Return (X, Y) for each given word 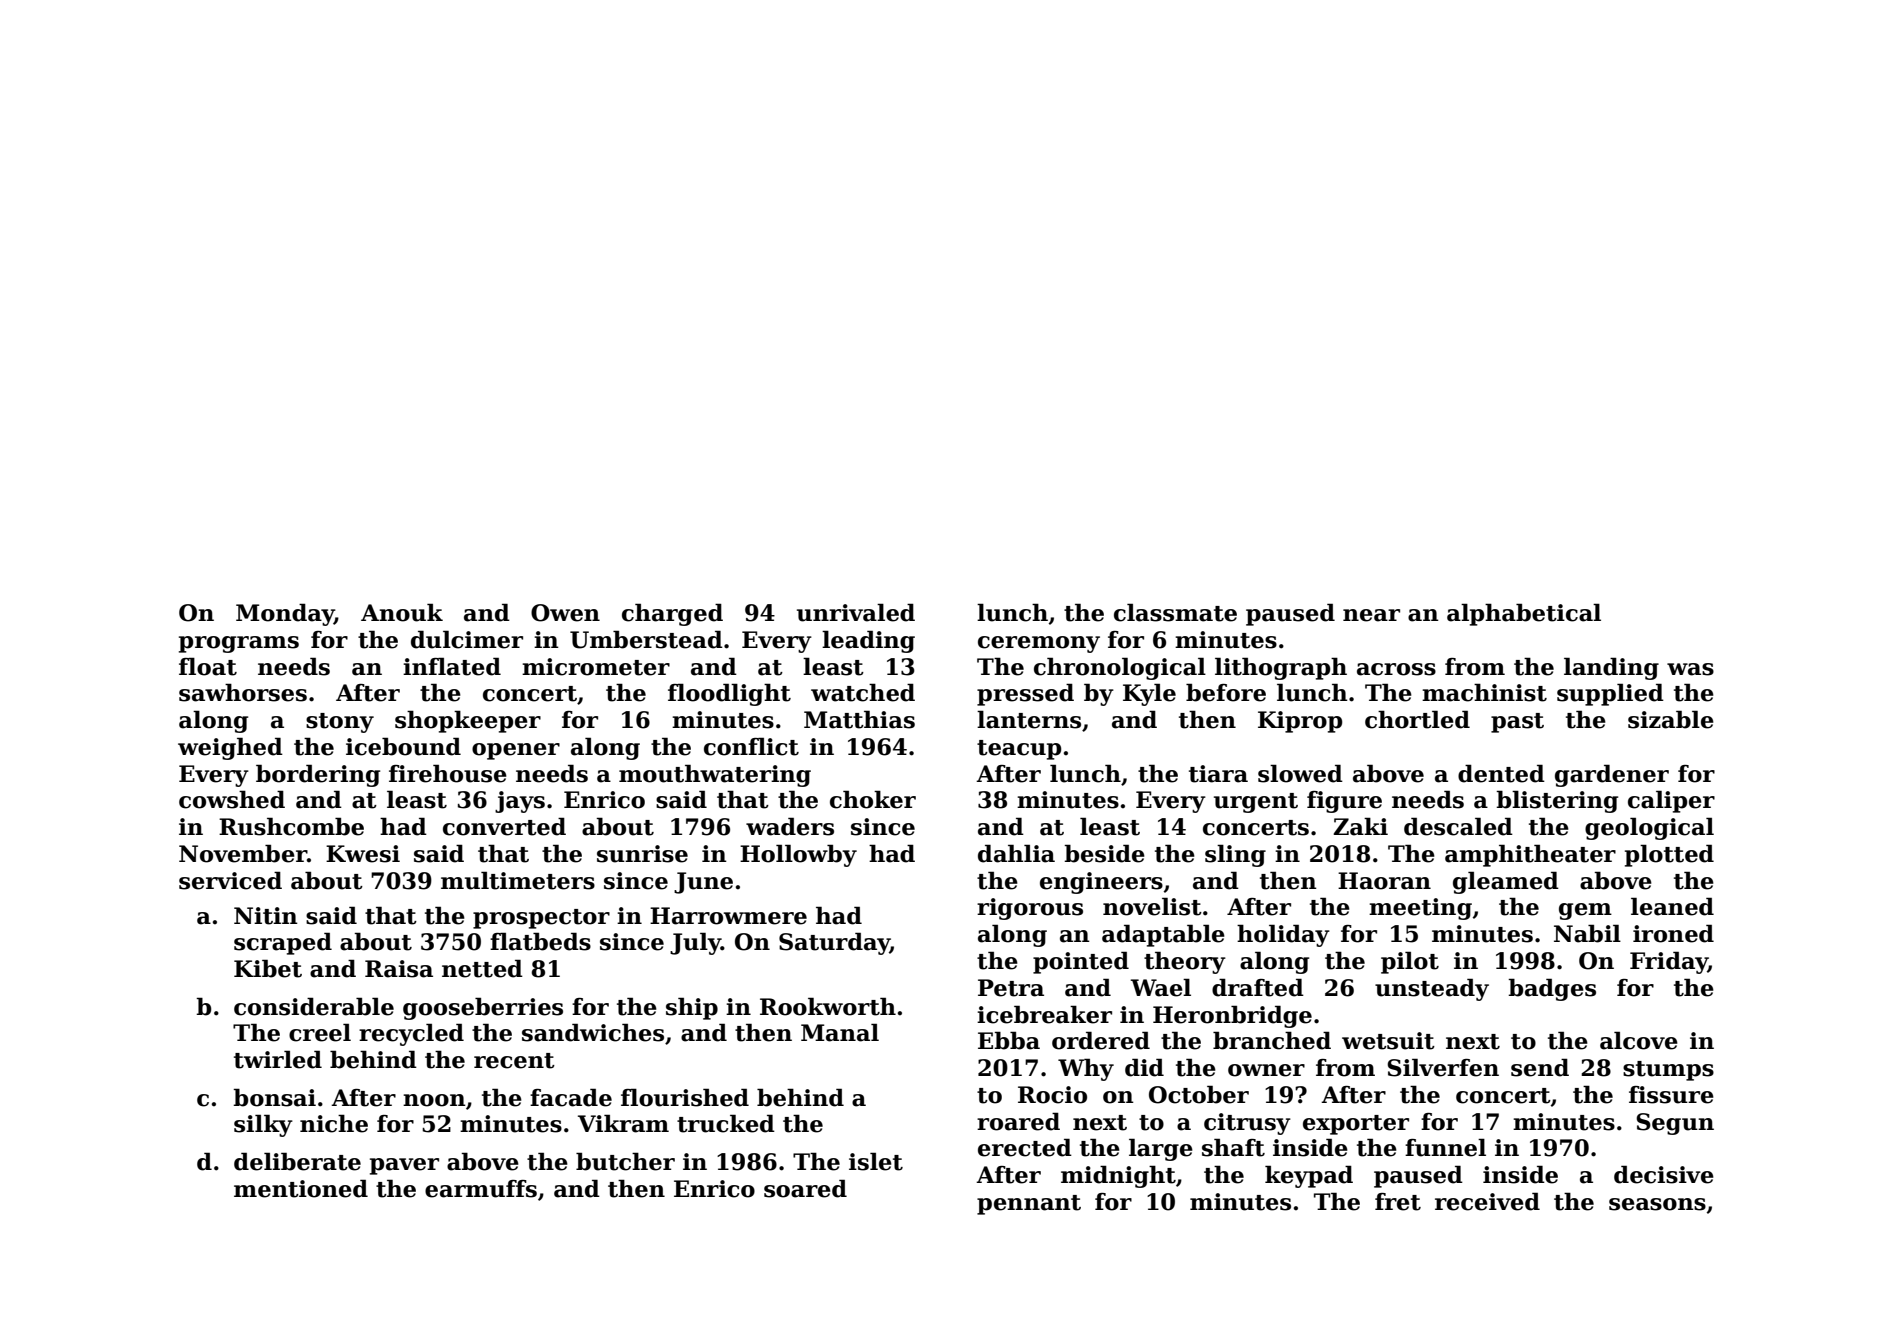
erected (1025, 1147)
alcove (1639, 1040)
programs (239, 644)
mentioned (301, 1188)
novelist (1152, 906)
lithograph (1281, 668)
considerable (314, 1006)
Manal (840, 1032)
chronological (1120, 668)
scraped (283, 943)
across (1396, 669)
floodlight (729, 694)
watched (863, 692)
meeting (1420, 909)
